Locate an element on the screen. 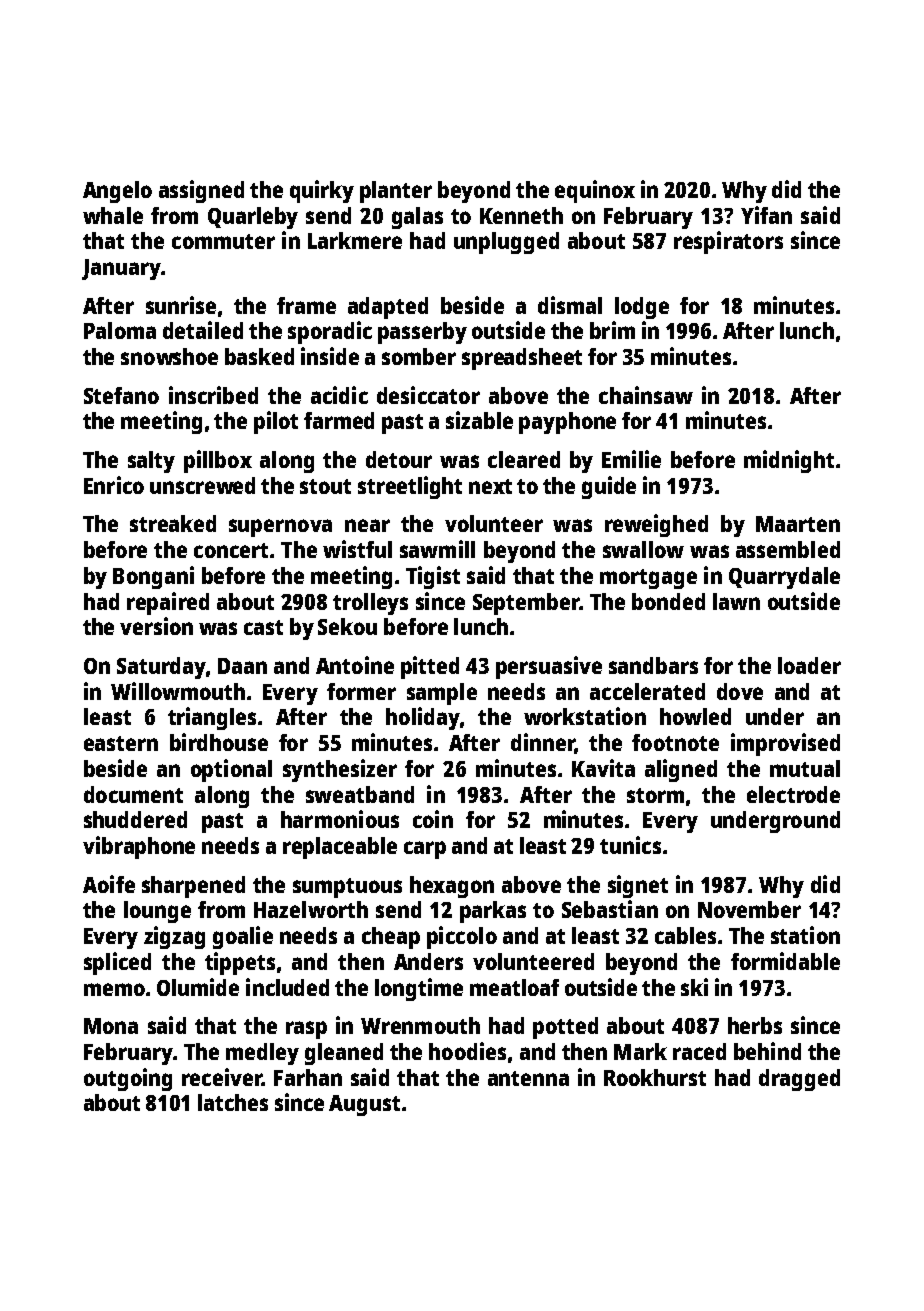 The width and height of the screenshot is (924, 1311). sawmill is located at coordinates (437, 549).
